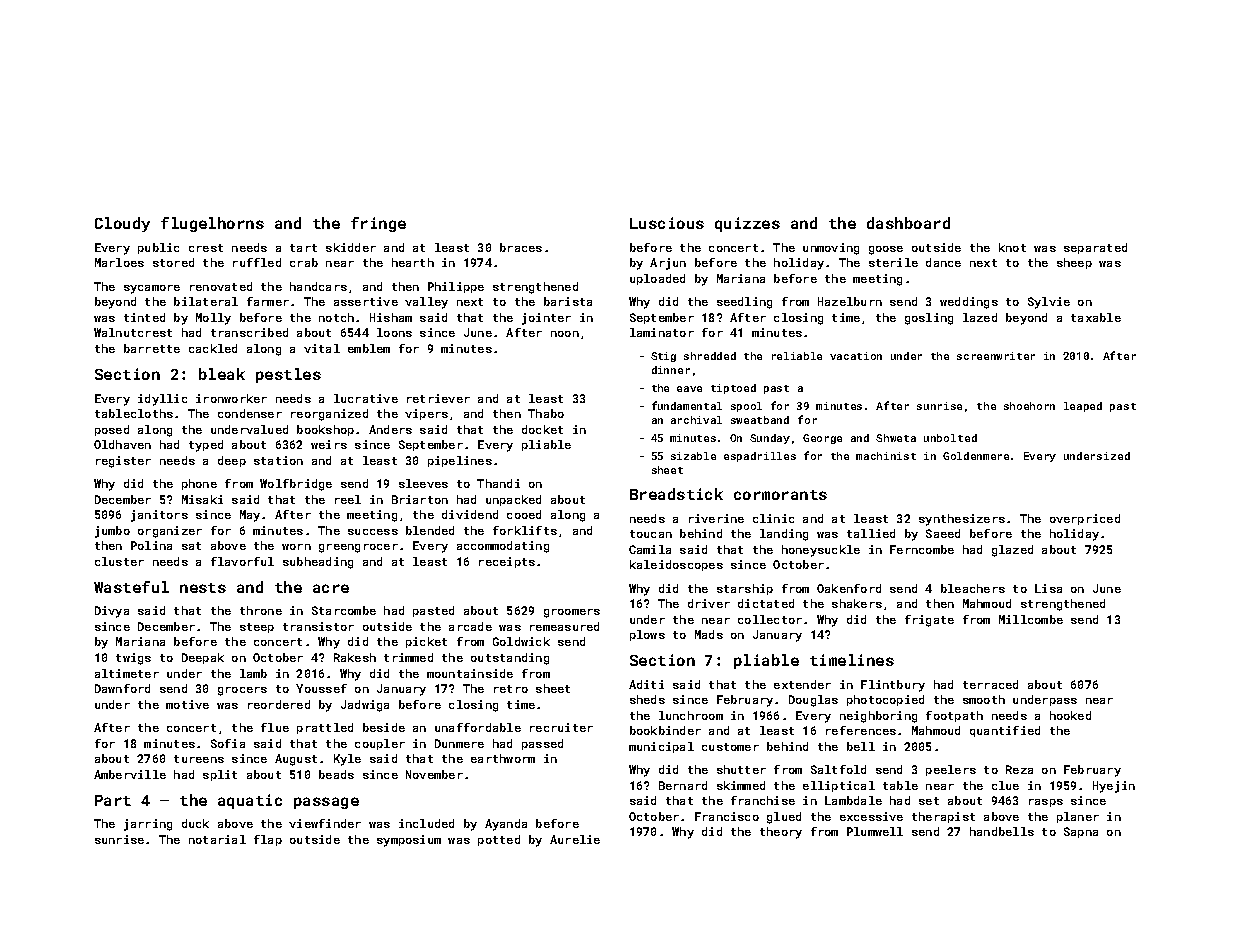 The width and height of the screenshot is (1233, 952). Describe the element at coordinates (326, 803) in the screenshot. I see `passage` at that location.
